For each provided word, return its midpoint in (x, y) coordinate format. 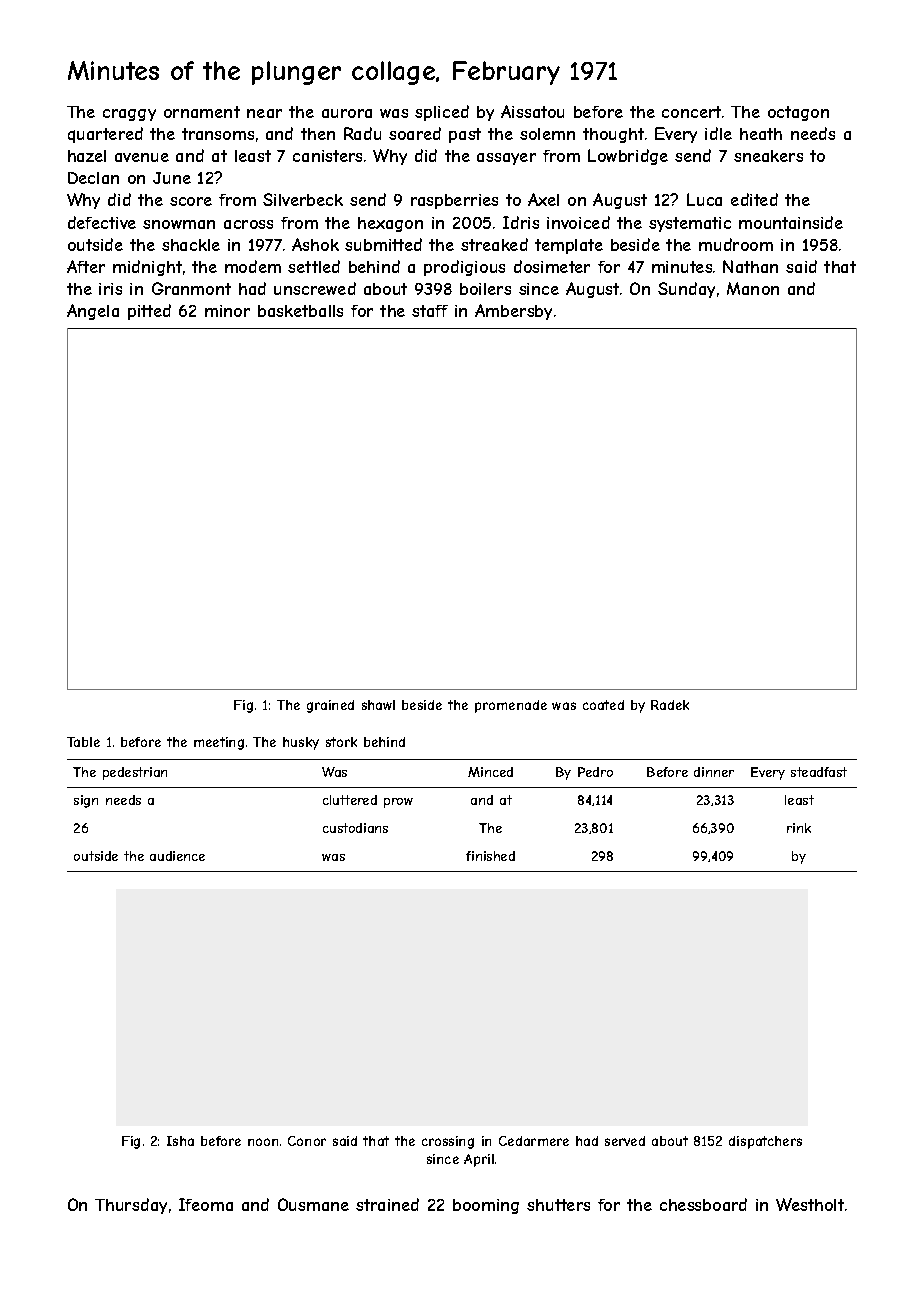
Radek (670, 705)
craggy (129, 115)
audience (177, 856)
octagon (798, 113)
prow (398, 803)
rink (799, 828)
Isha (180, 1141)
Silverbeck (303, 199)
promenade (511, 706)
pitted (149, 312)
